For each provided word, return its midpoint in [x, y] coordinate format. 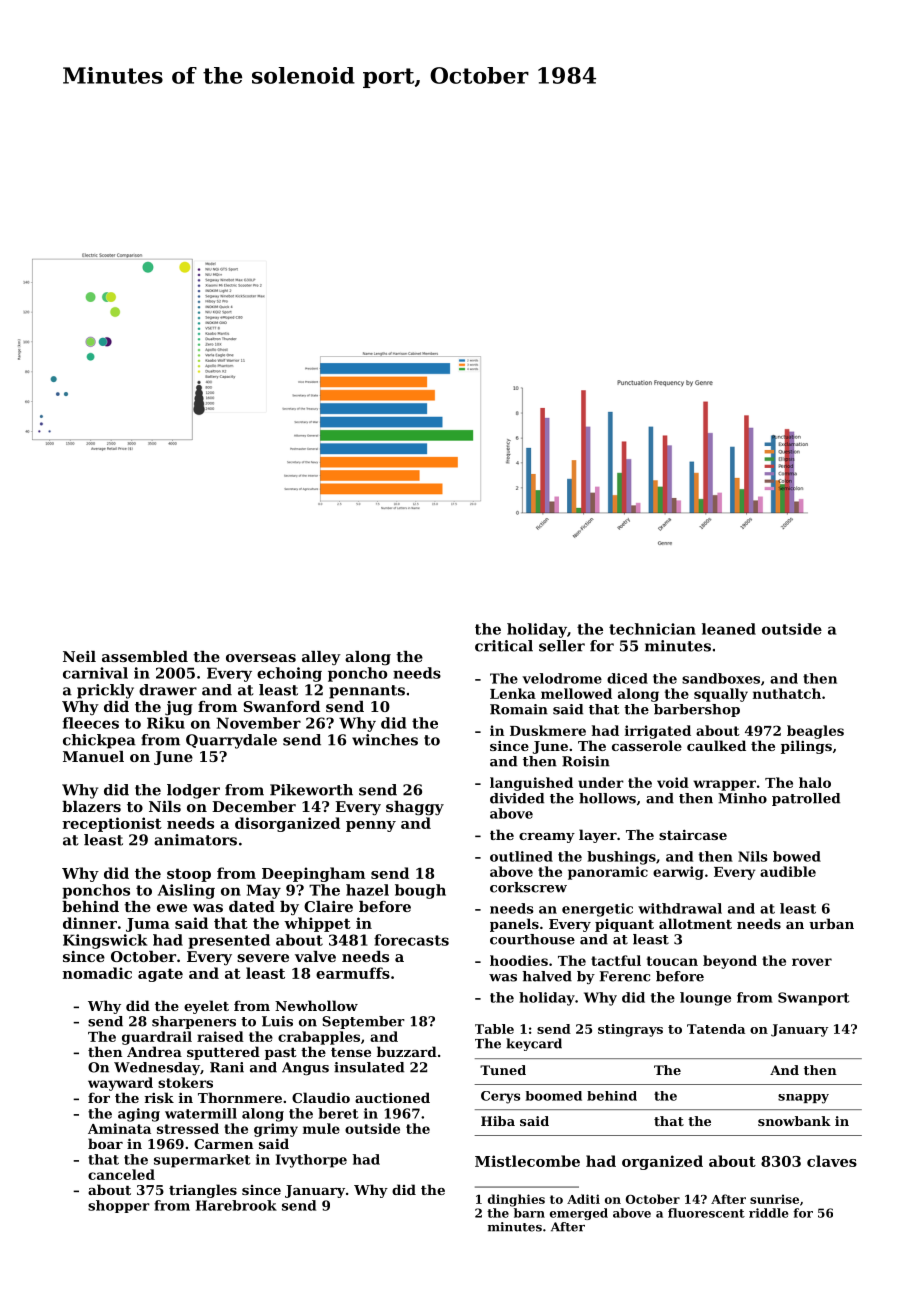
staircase [693, 835]
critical [504, 646]
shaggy [415, 808]
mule [321, 1128]
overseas [261, 658]
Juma [148, 925]
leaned [729, 629]
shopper [119, 1206]
